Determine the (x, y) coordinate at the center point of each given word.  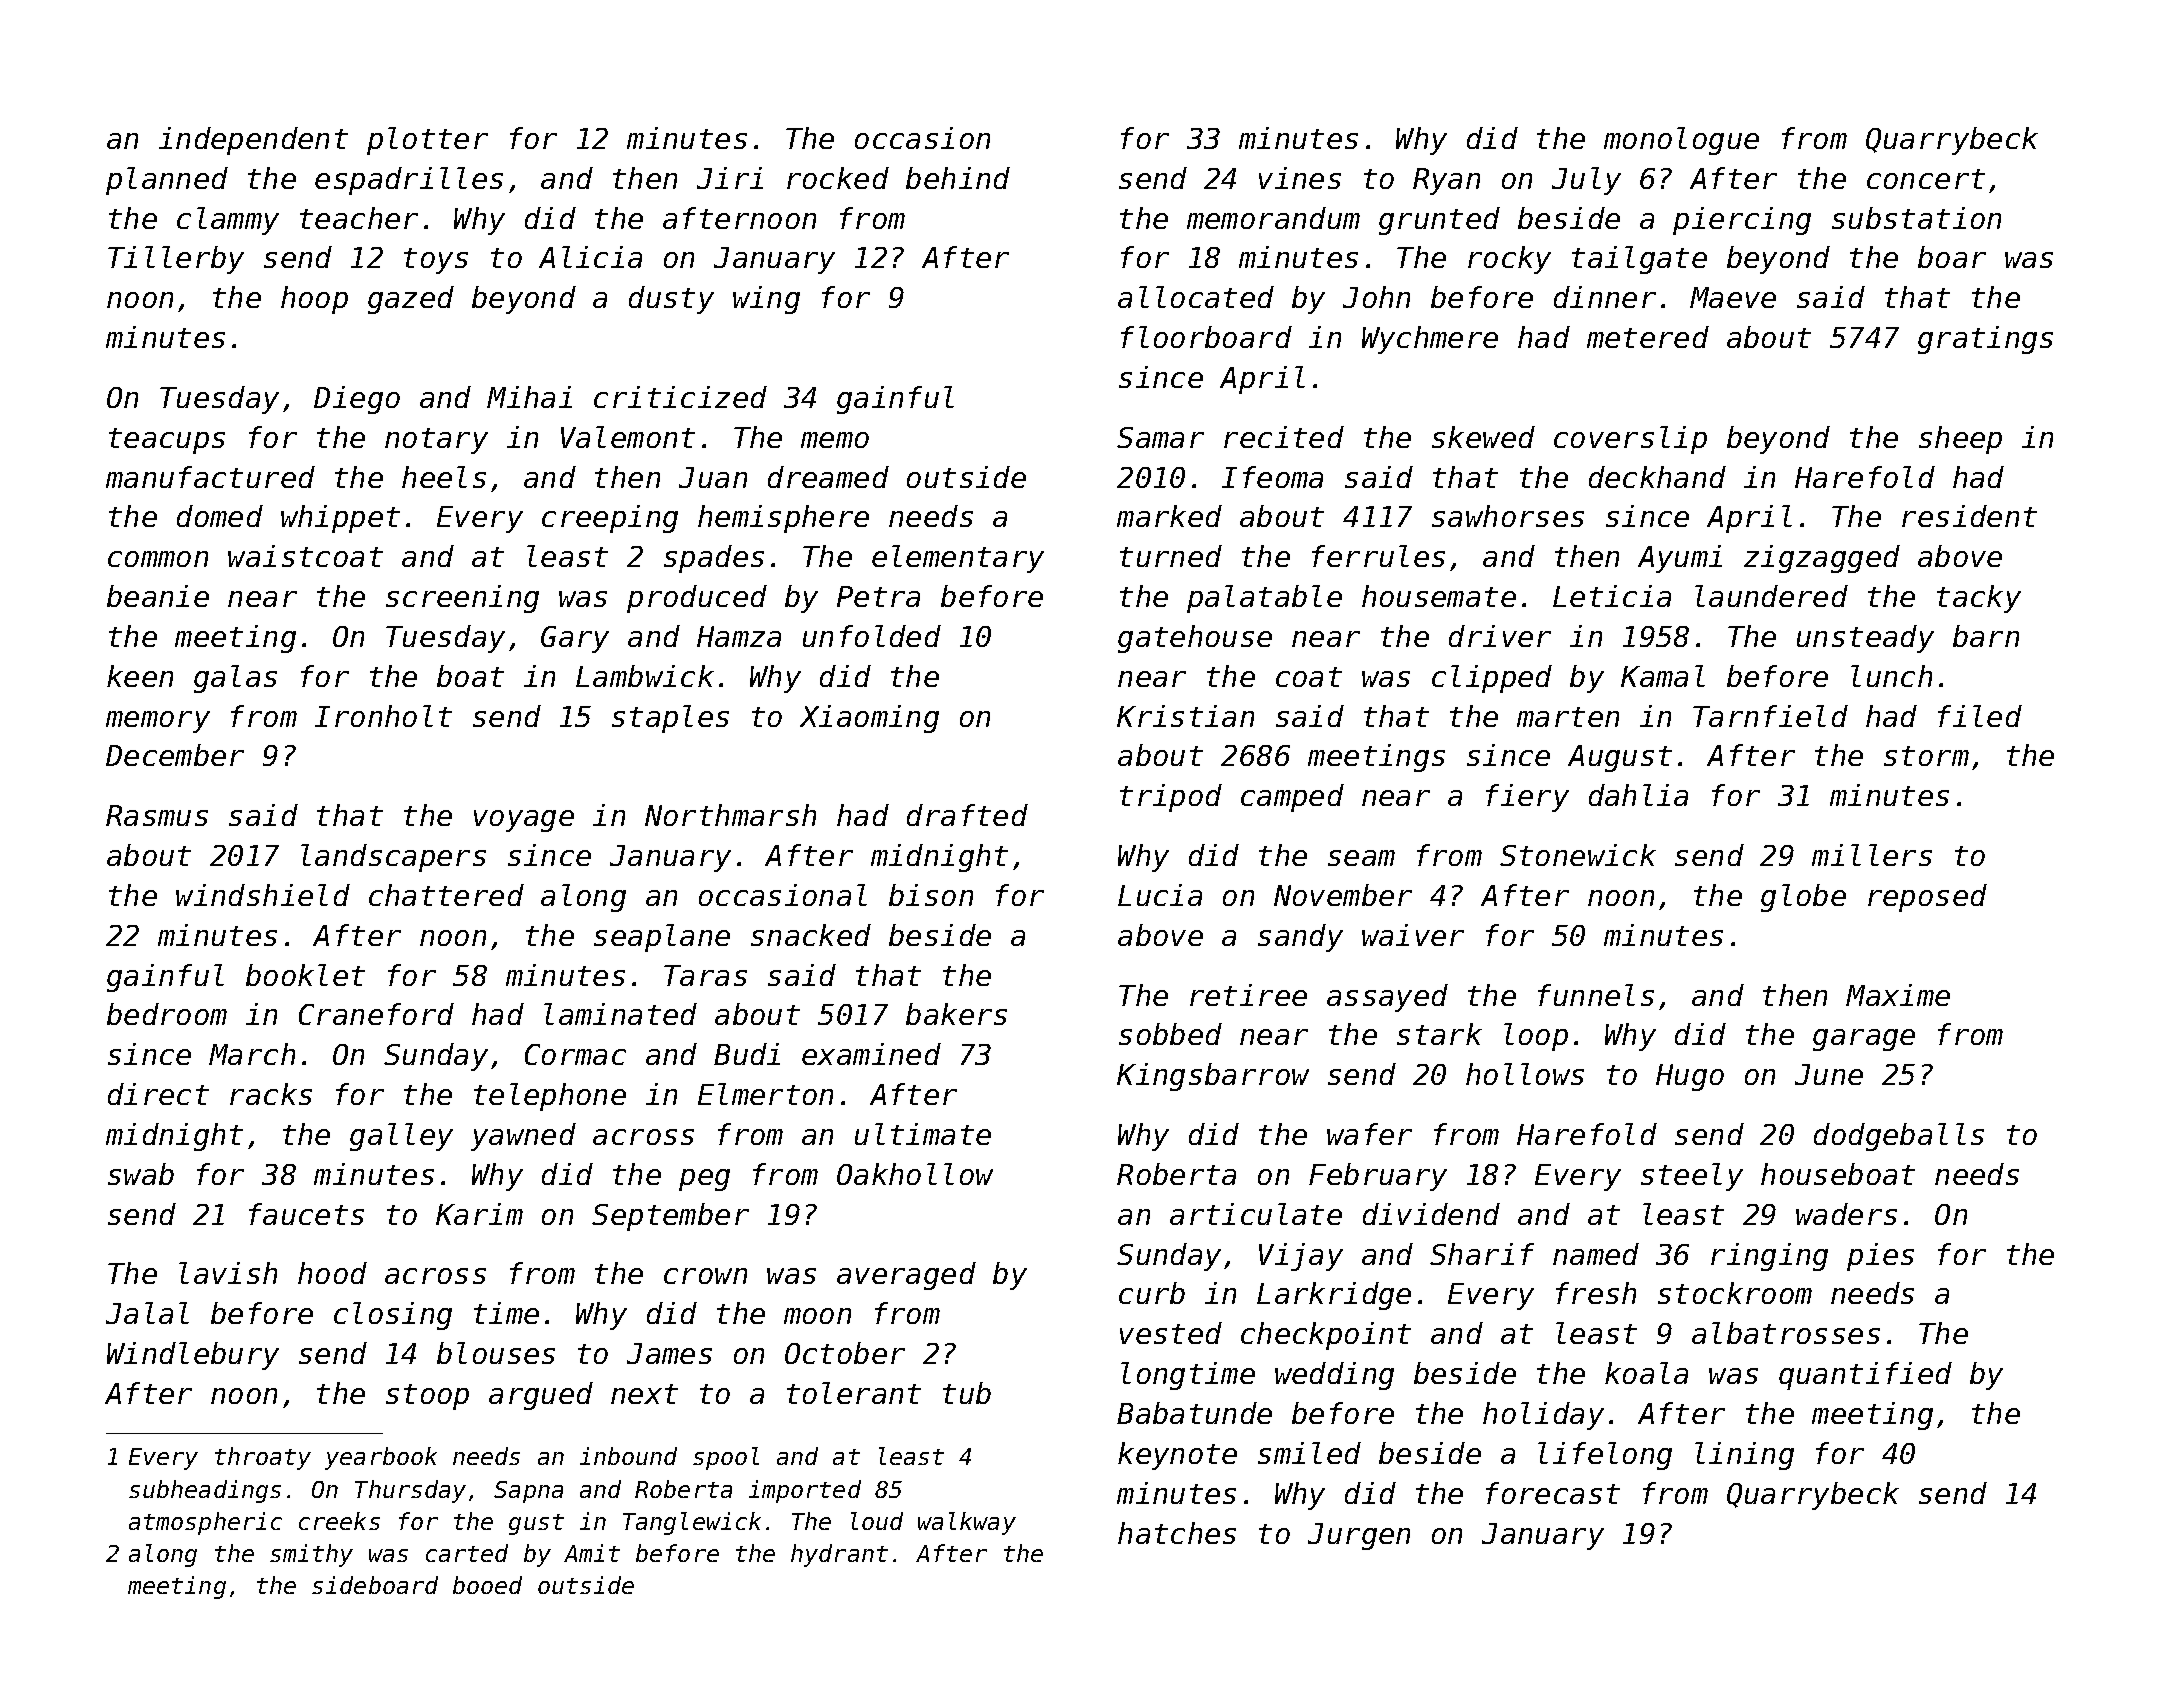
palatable (1264, 599)
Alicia (590, 257)
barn (1986, 636)
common (158, 559)
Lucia (1160, 895)
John (1376, 297)
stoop (427, 1397)
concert (1926, 179)
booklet (305, 975)
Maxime (1898, 995)
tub (967, 1393)
